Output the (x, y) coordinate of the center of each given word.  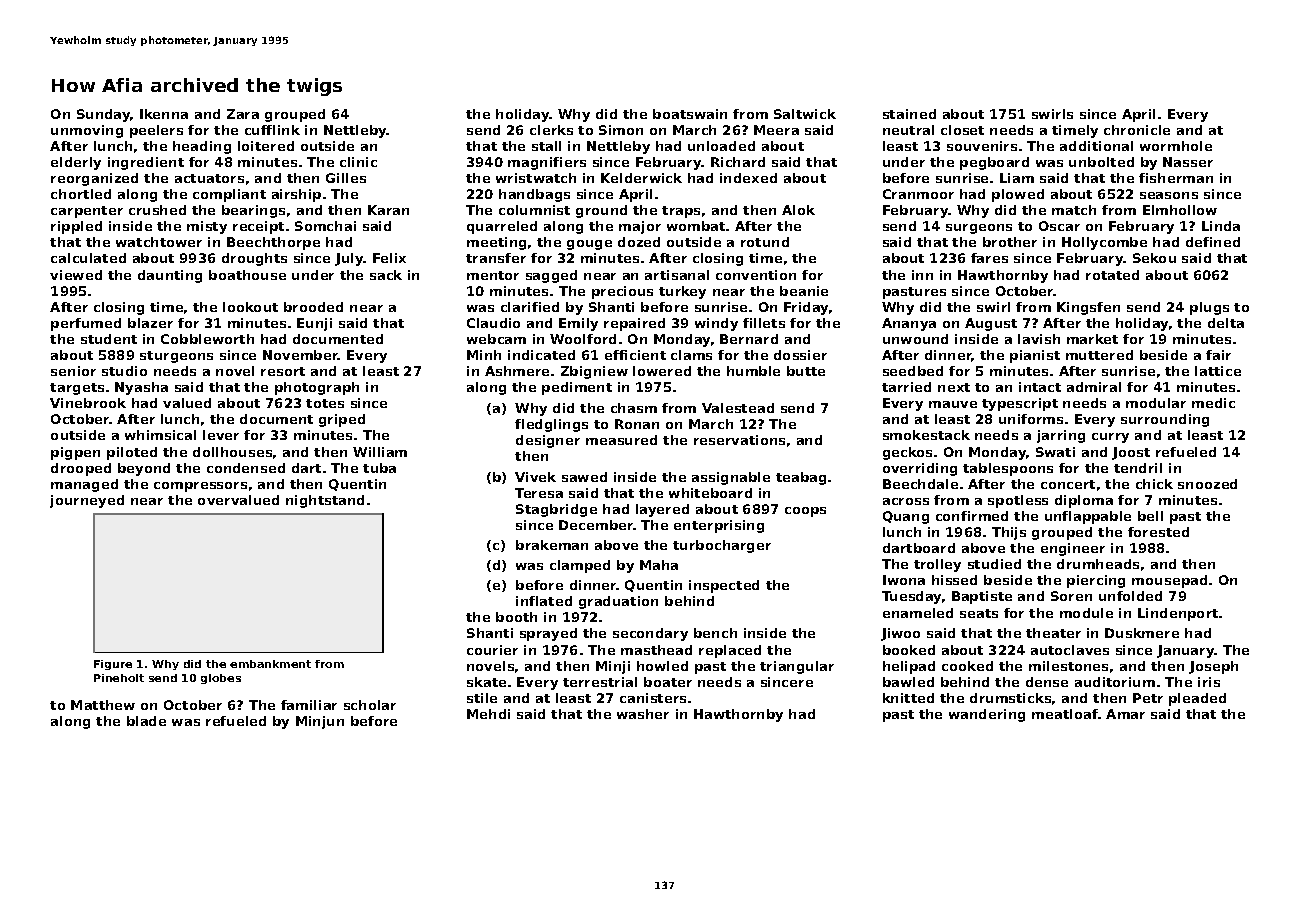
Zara (243, 114)
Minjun (320, 722)
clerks (551, 130)
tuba (379, 468)
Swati (1055, 452)
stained (909, 114)
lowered (662, 371)
